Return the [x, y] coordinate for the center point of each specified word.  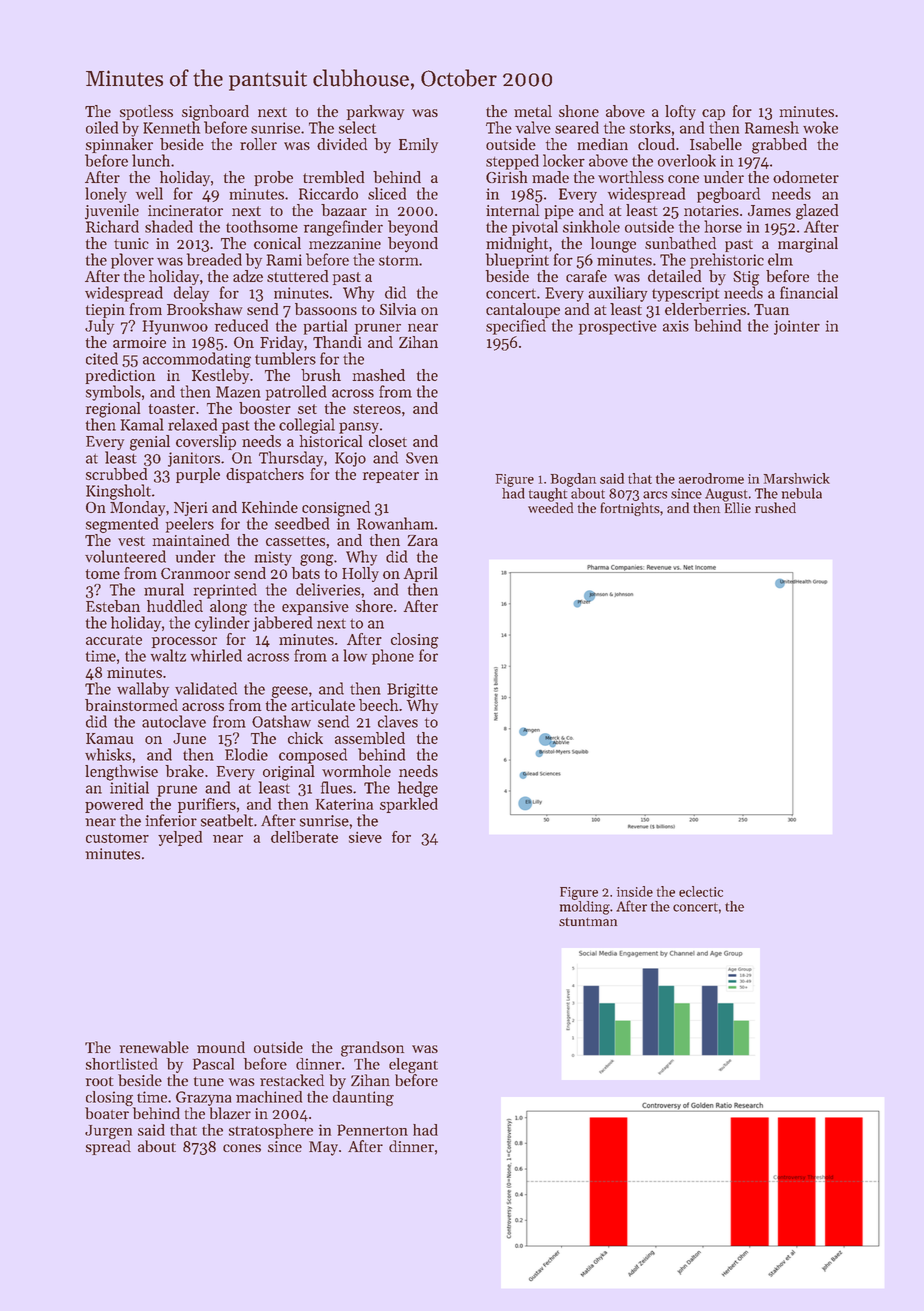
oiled [102, 127]
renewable [154, 1047]
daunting [363, 1098]
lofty [680, 112]
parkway [375, 112]
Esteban [113, 606]
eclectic [701, 891]
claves [398, 721]
